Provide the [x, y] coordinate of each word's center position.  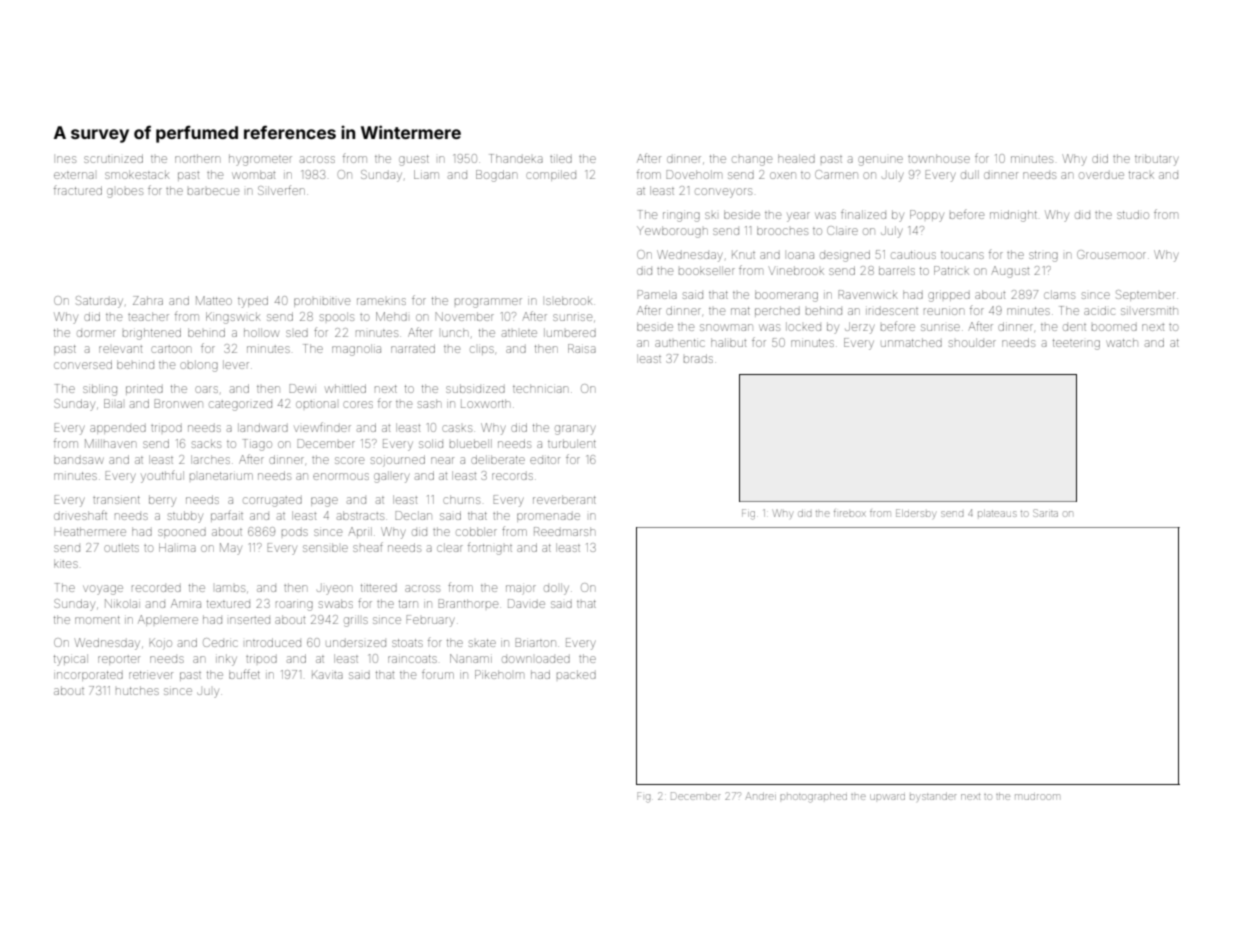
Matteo [214, 300]
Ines [66, 159]
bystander [933, 797]
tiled [561, 159]
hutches [137, 690]
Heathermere [90, 531]
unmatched [911, 342]
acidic [1099, 310]
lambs [230, 588]
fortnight [490, 549]
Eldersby [915, 514]
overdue [1101, 175]
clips [482, 350]
